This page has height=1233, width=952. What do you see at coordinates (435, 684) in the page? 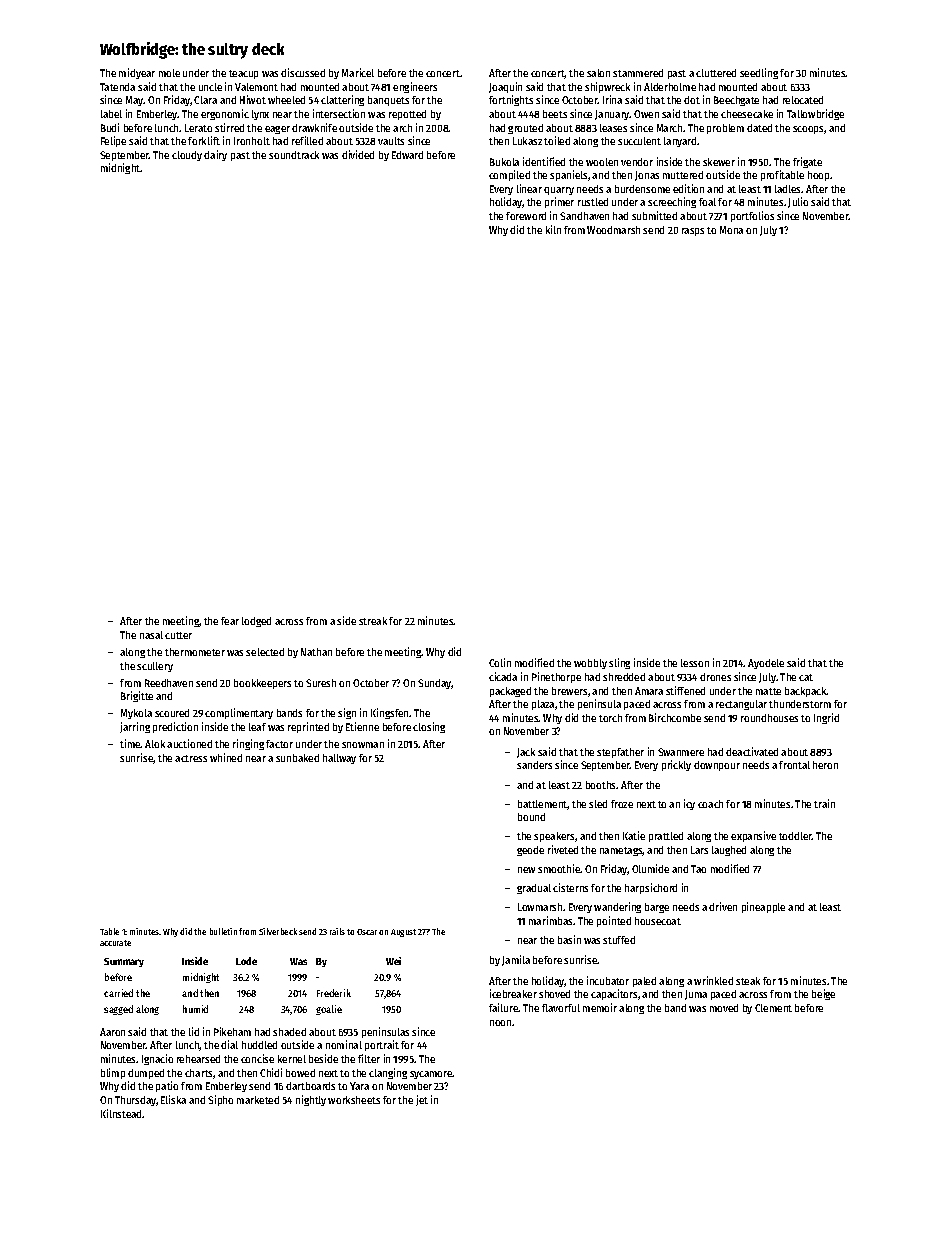
I see `Sunday` at bounding box center [435, 684].
